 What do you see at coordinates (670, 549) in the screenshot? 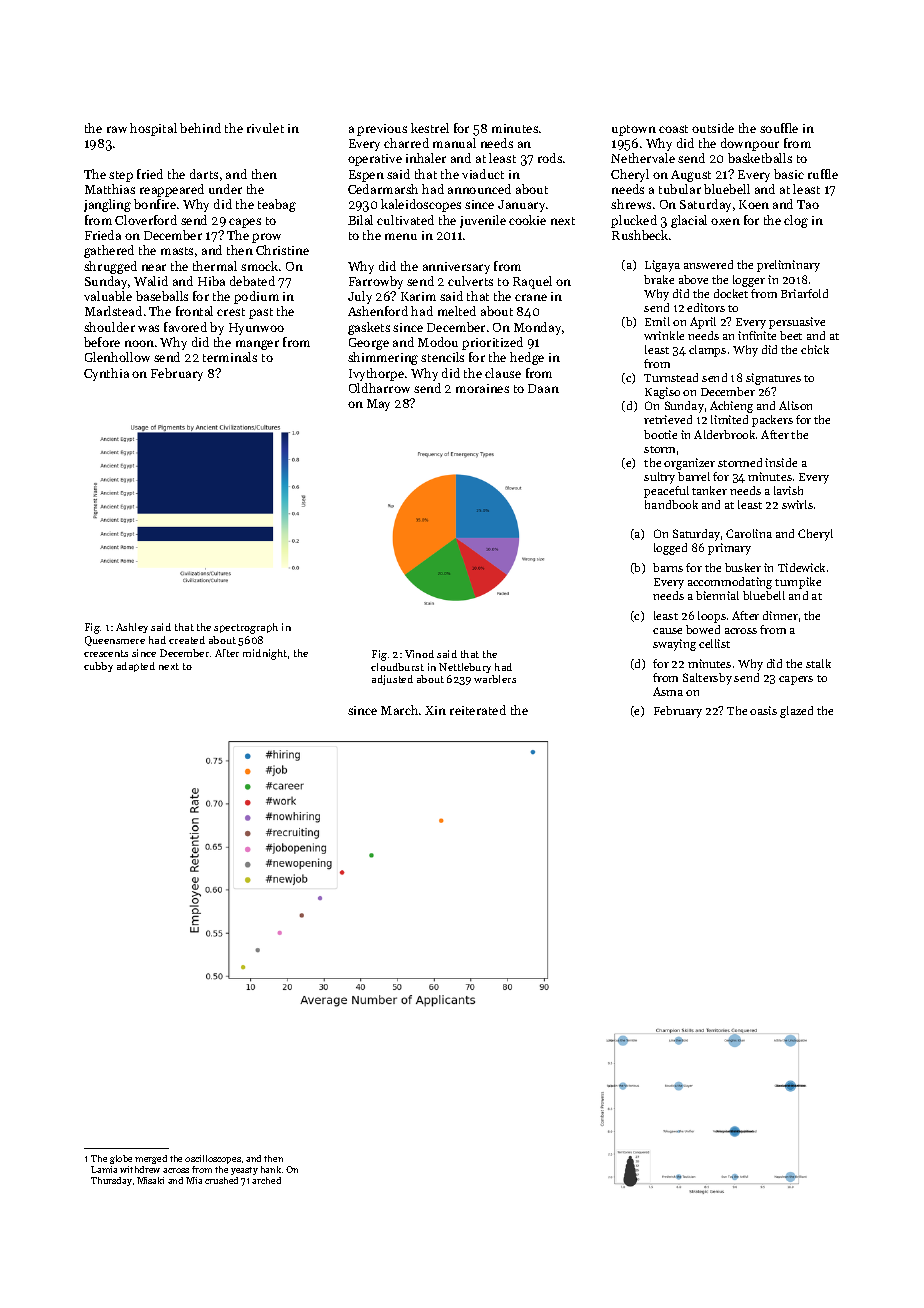
I see `logged` at bounding box center [670, 549].
